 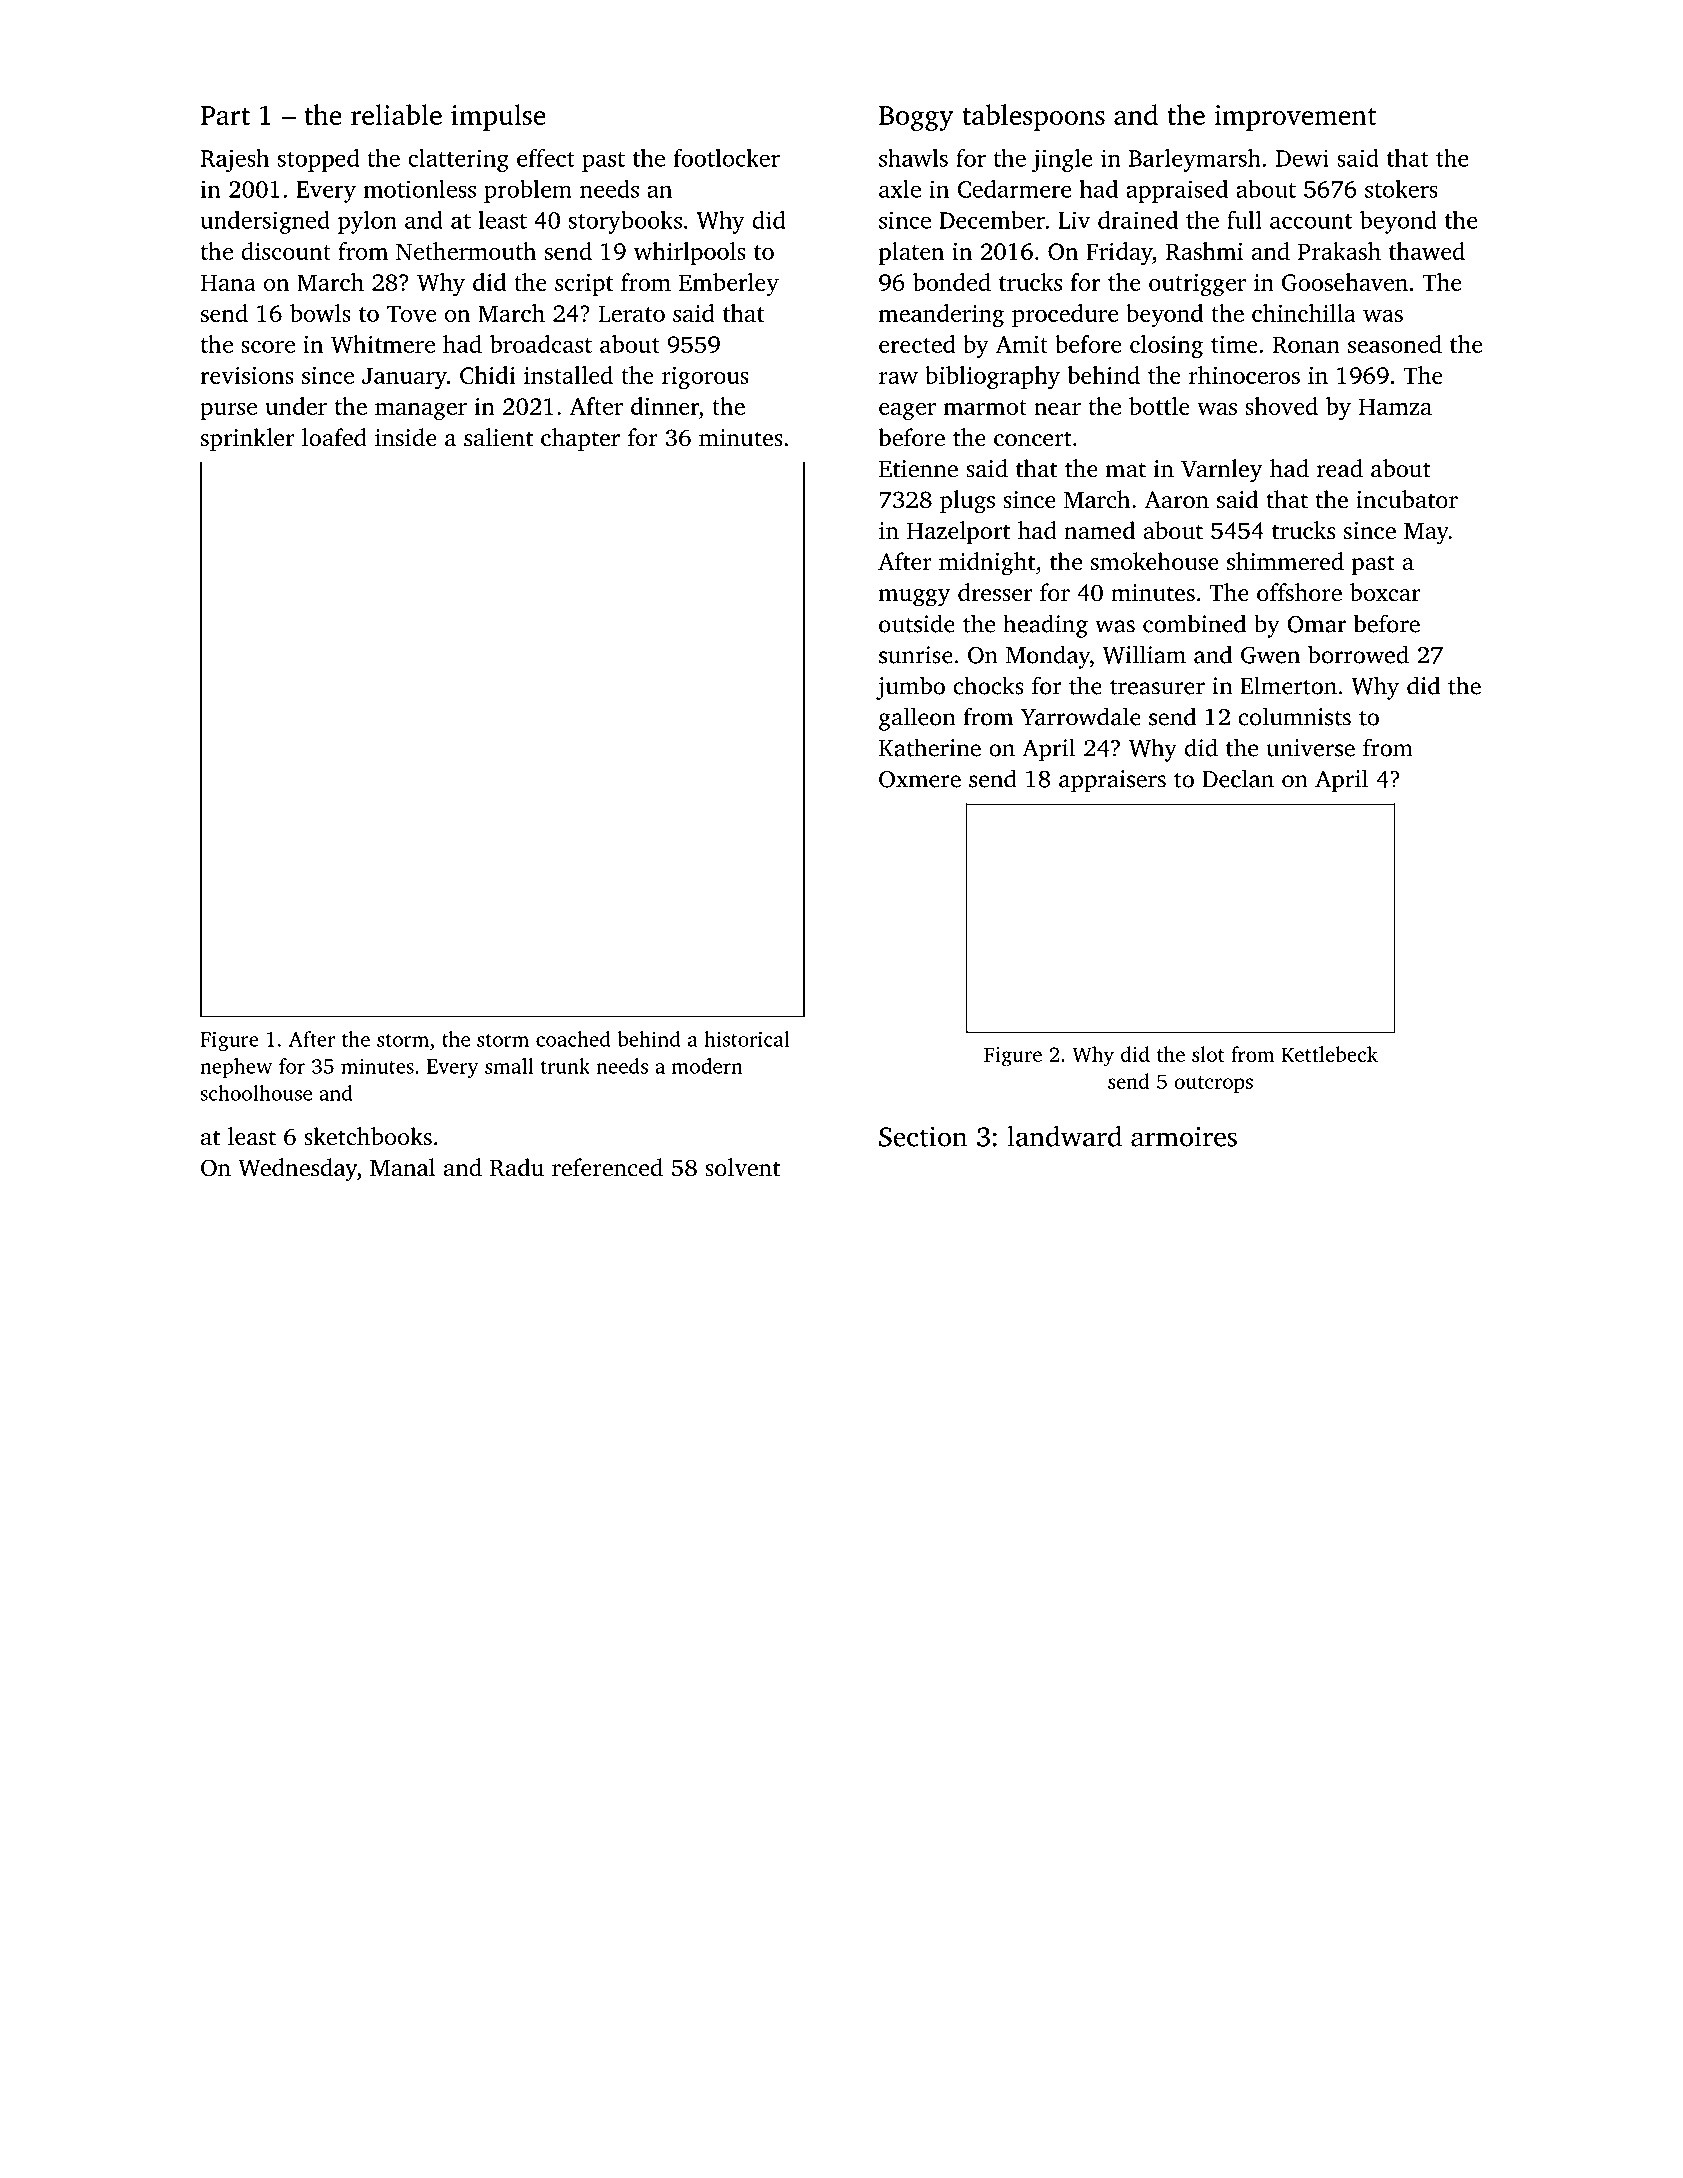 I want to click on axle, so click(x=900, y=189).
